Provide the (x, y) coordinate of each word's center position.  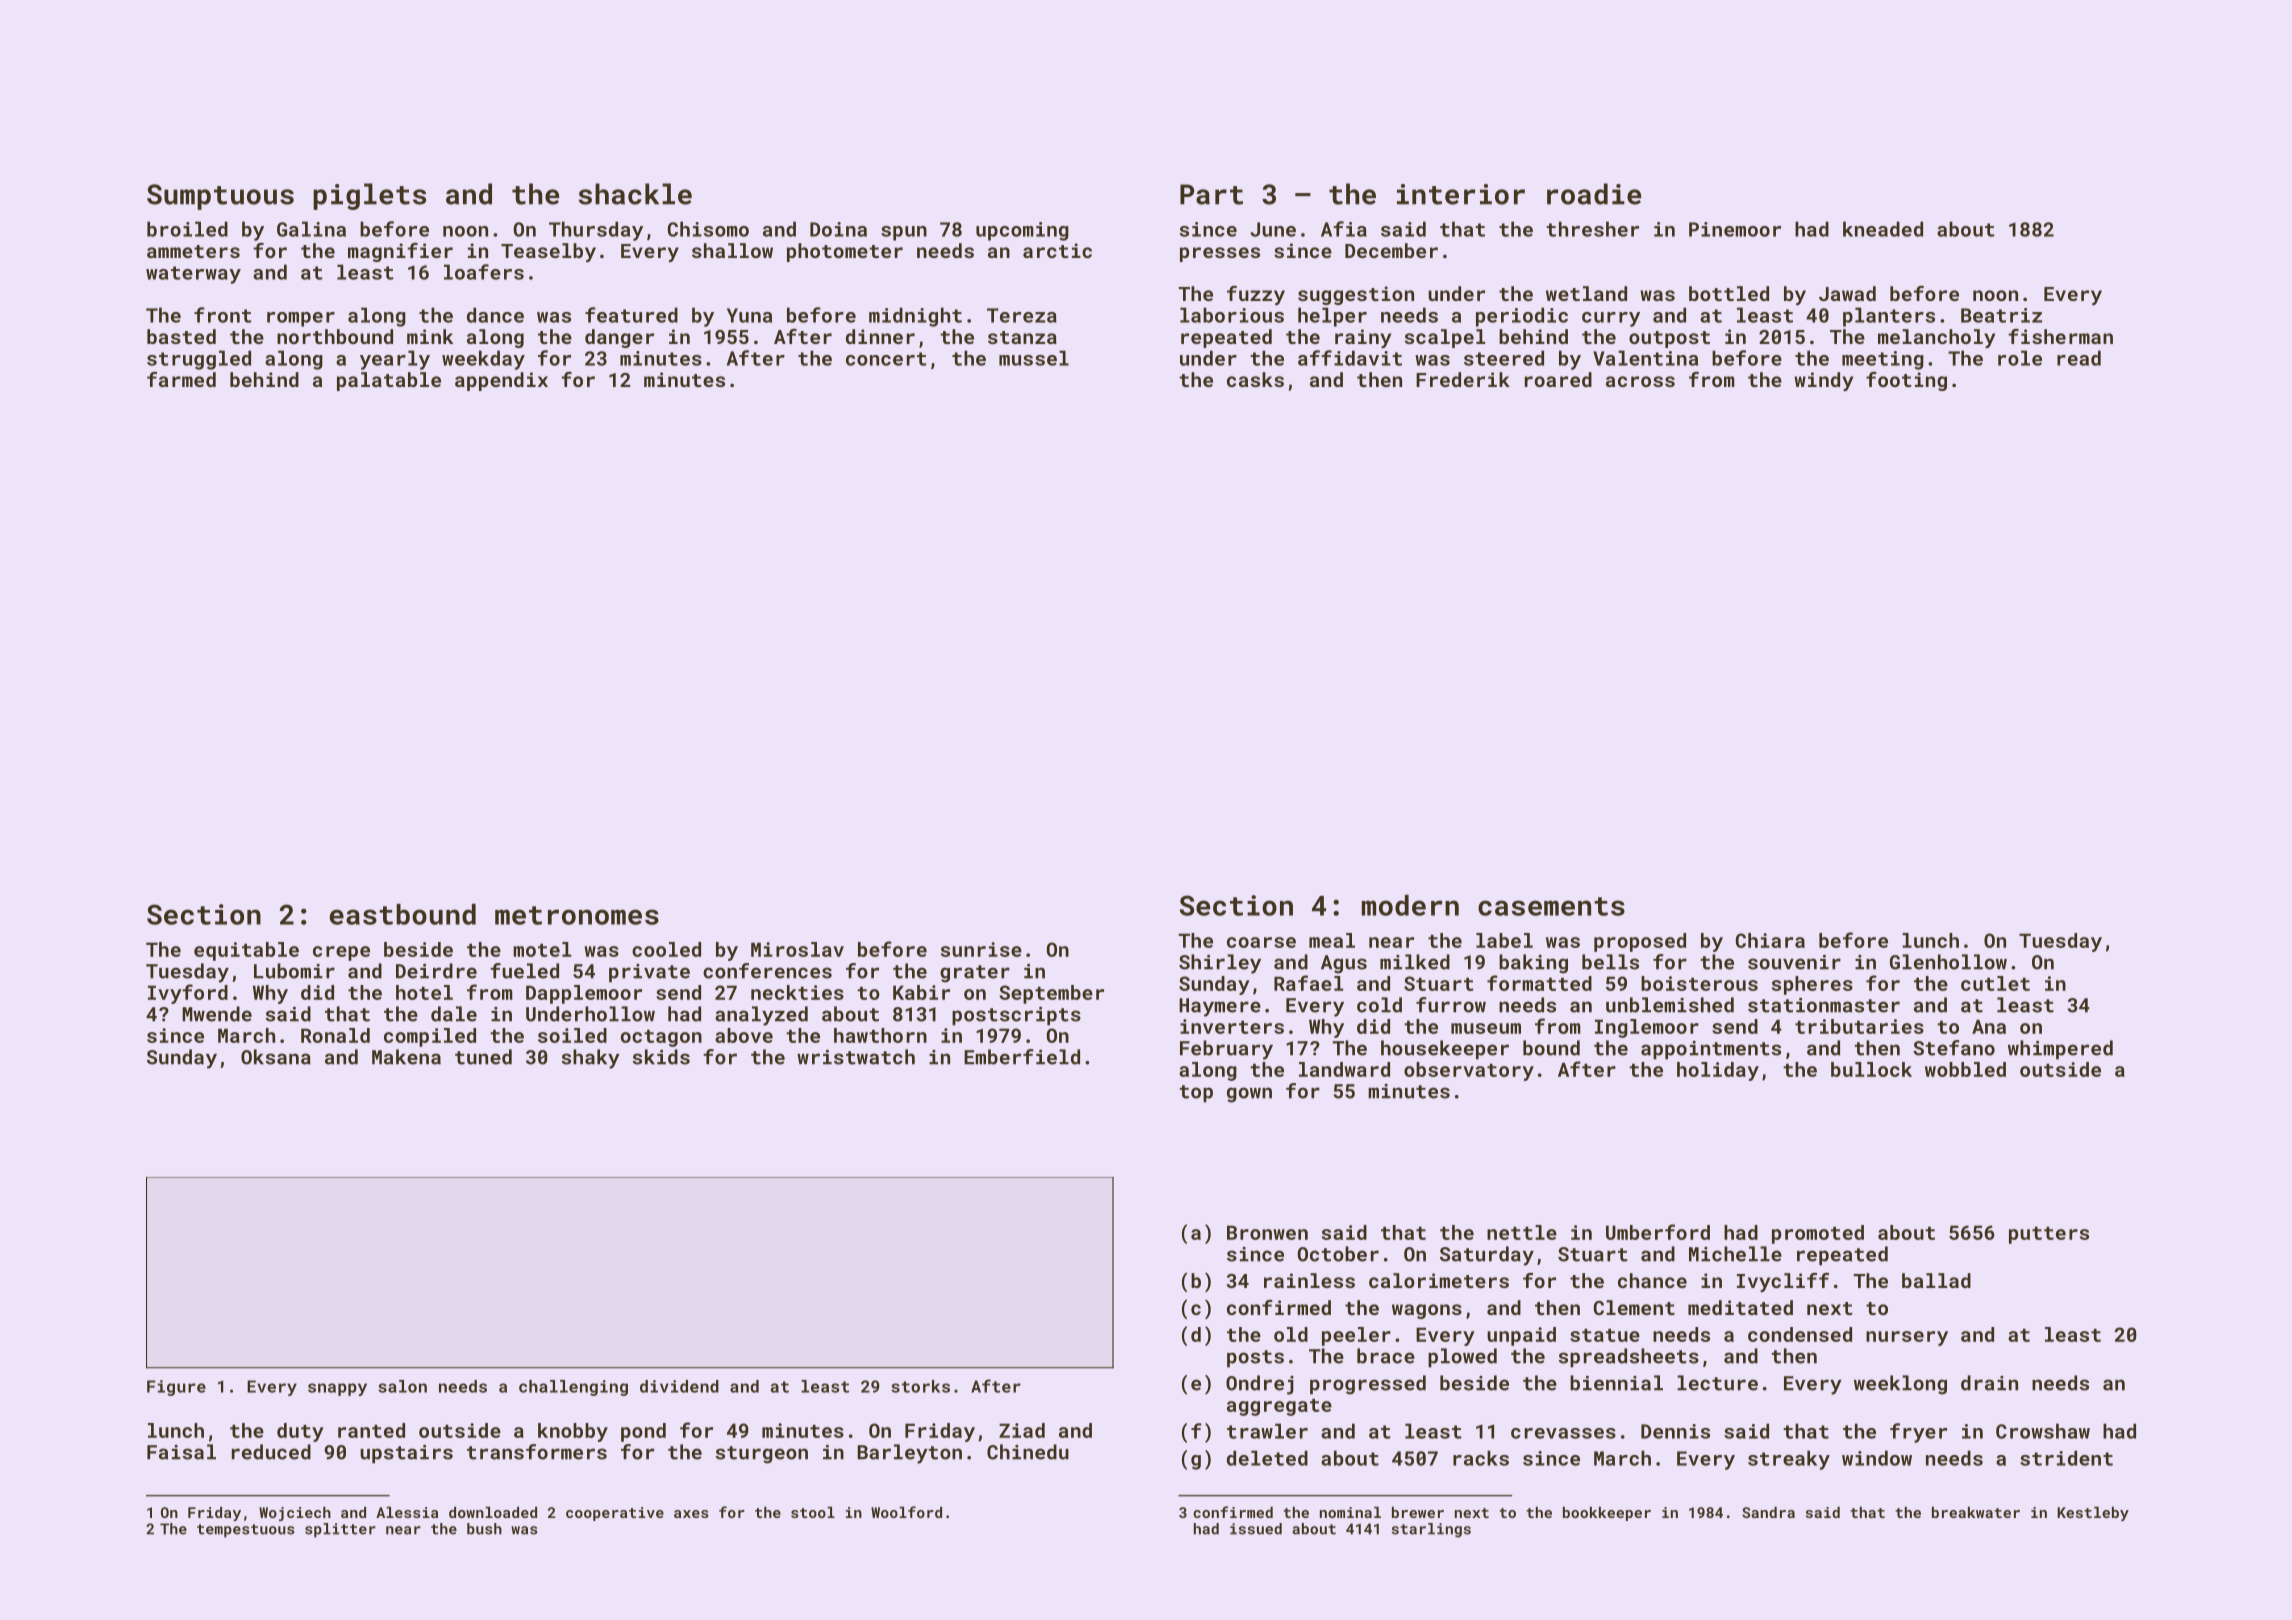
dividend (679, 1386)
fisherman (2060, 336)
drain (1989, 1383)
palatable (389, 381)
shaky (591, 1059)
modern (1410, 905)
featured (631, 315)
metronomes (577, 915)
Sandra (1768, 1512)
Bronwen (1267, 1232)
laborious (1232, 315)
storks (920, 1386)
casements (1551, 906)
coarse (1261, 942)
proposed (1640, 942)
